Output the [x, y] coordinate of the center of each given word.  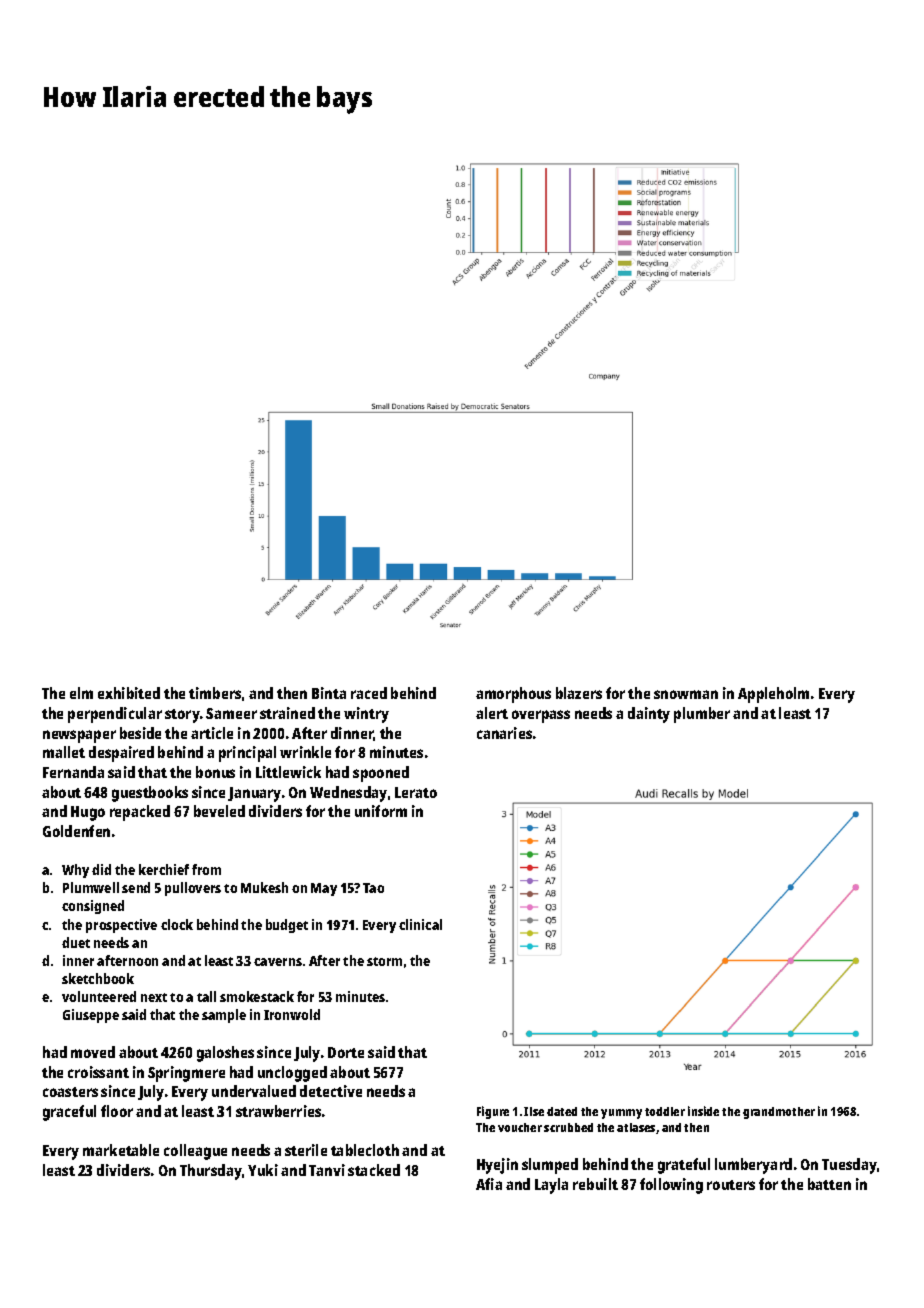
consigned [93, 907]
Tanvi [327, 1170]
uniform [381, 811]
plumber [702, 715]
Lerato [416, 792]
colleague [195, 1152]
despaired [121, 754]
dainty [649, 715]
